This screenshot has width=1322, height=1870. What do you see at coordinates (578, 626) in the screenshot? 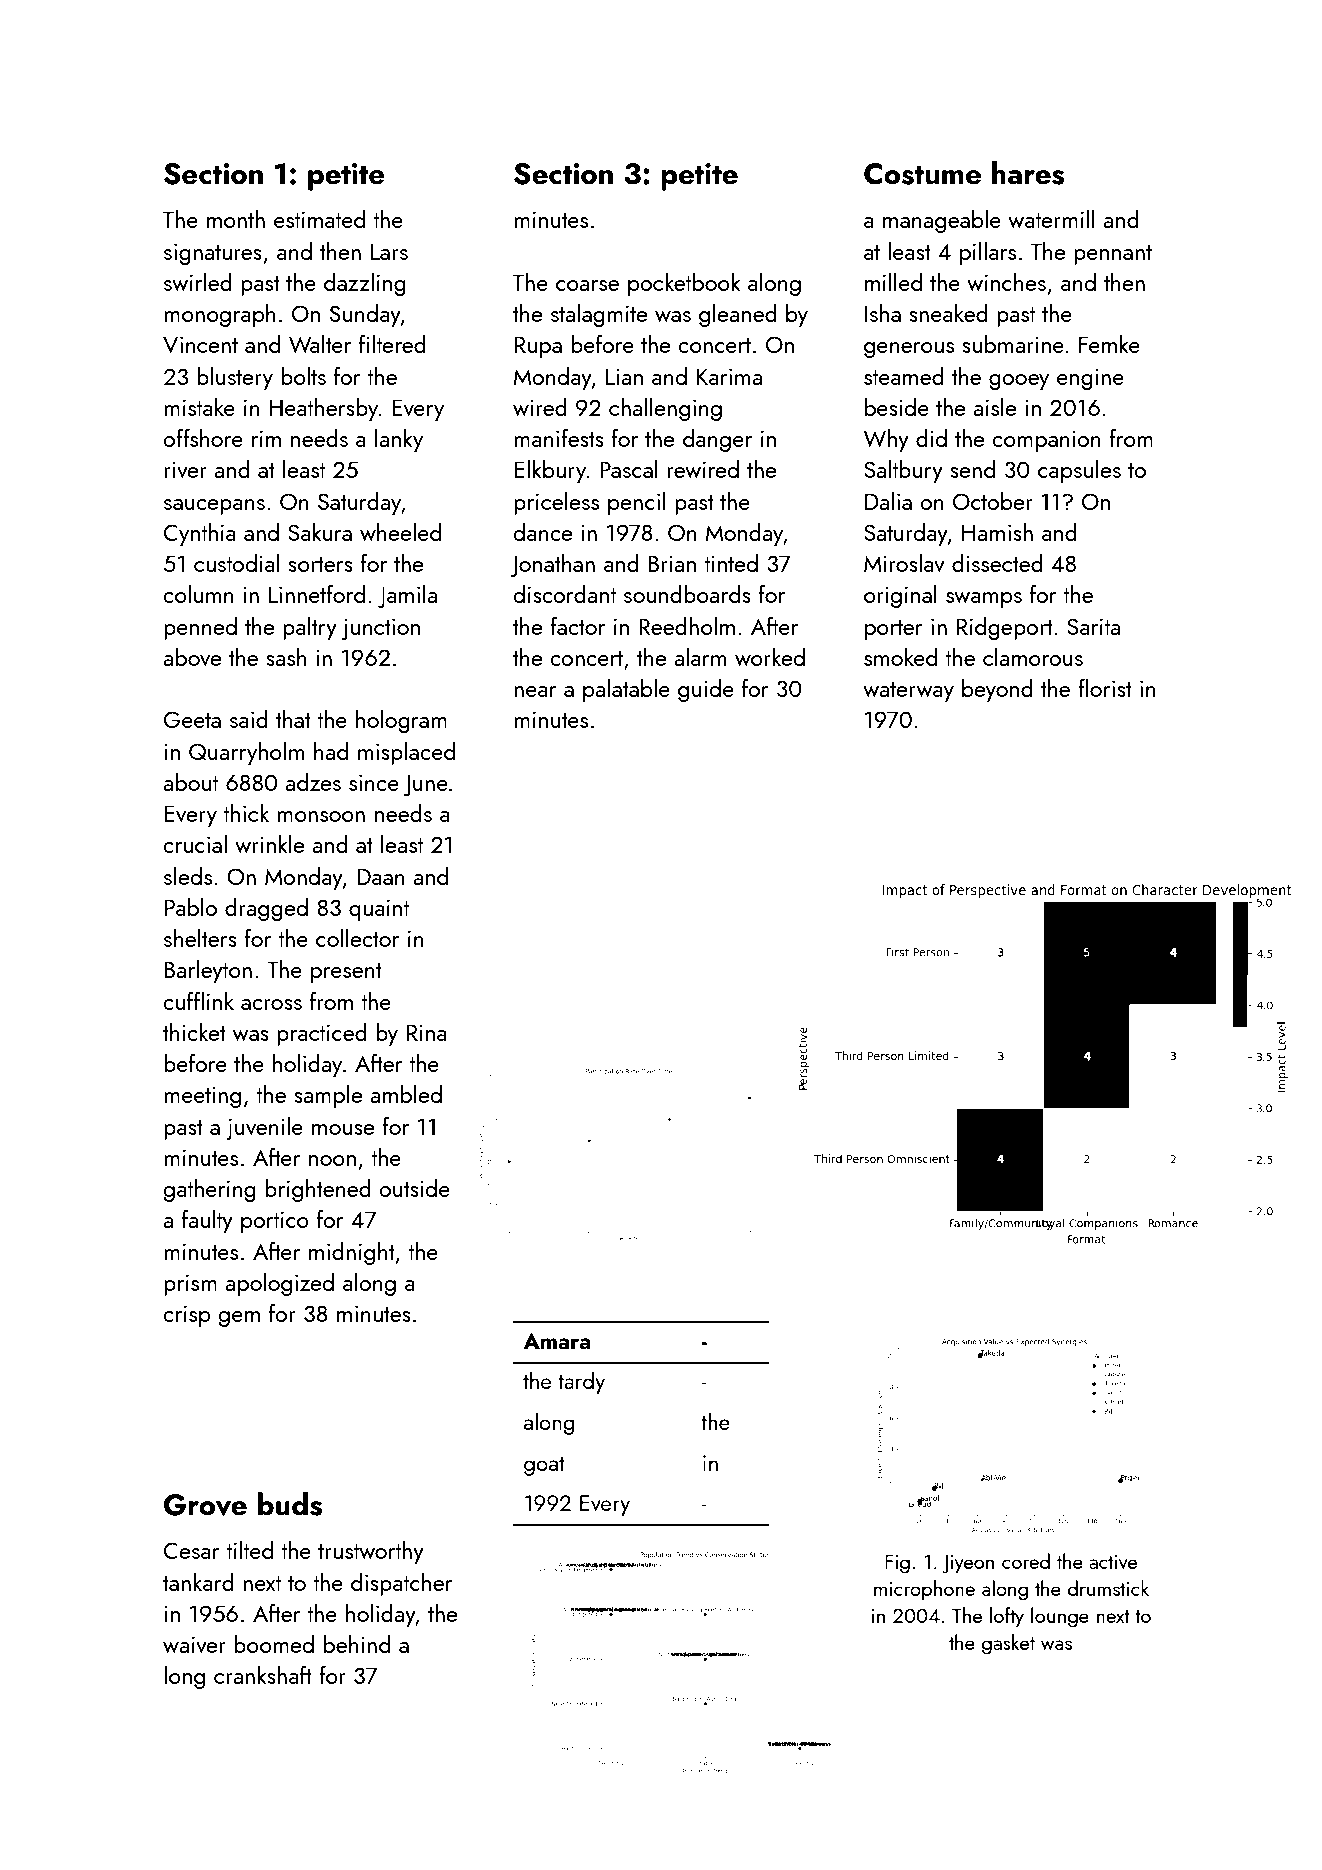
I see `factor` at bounding box center [578, 626].
